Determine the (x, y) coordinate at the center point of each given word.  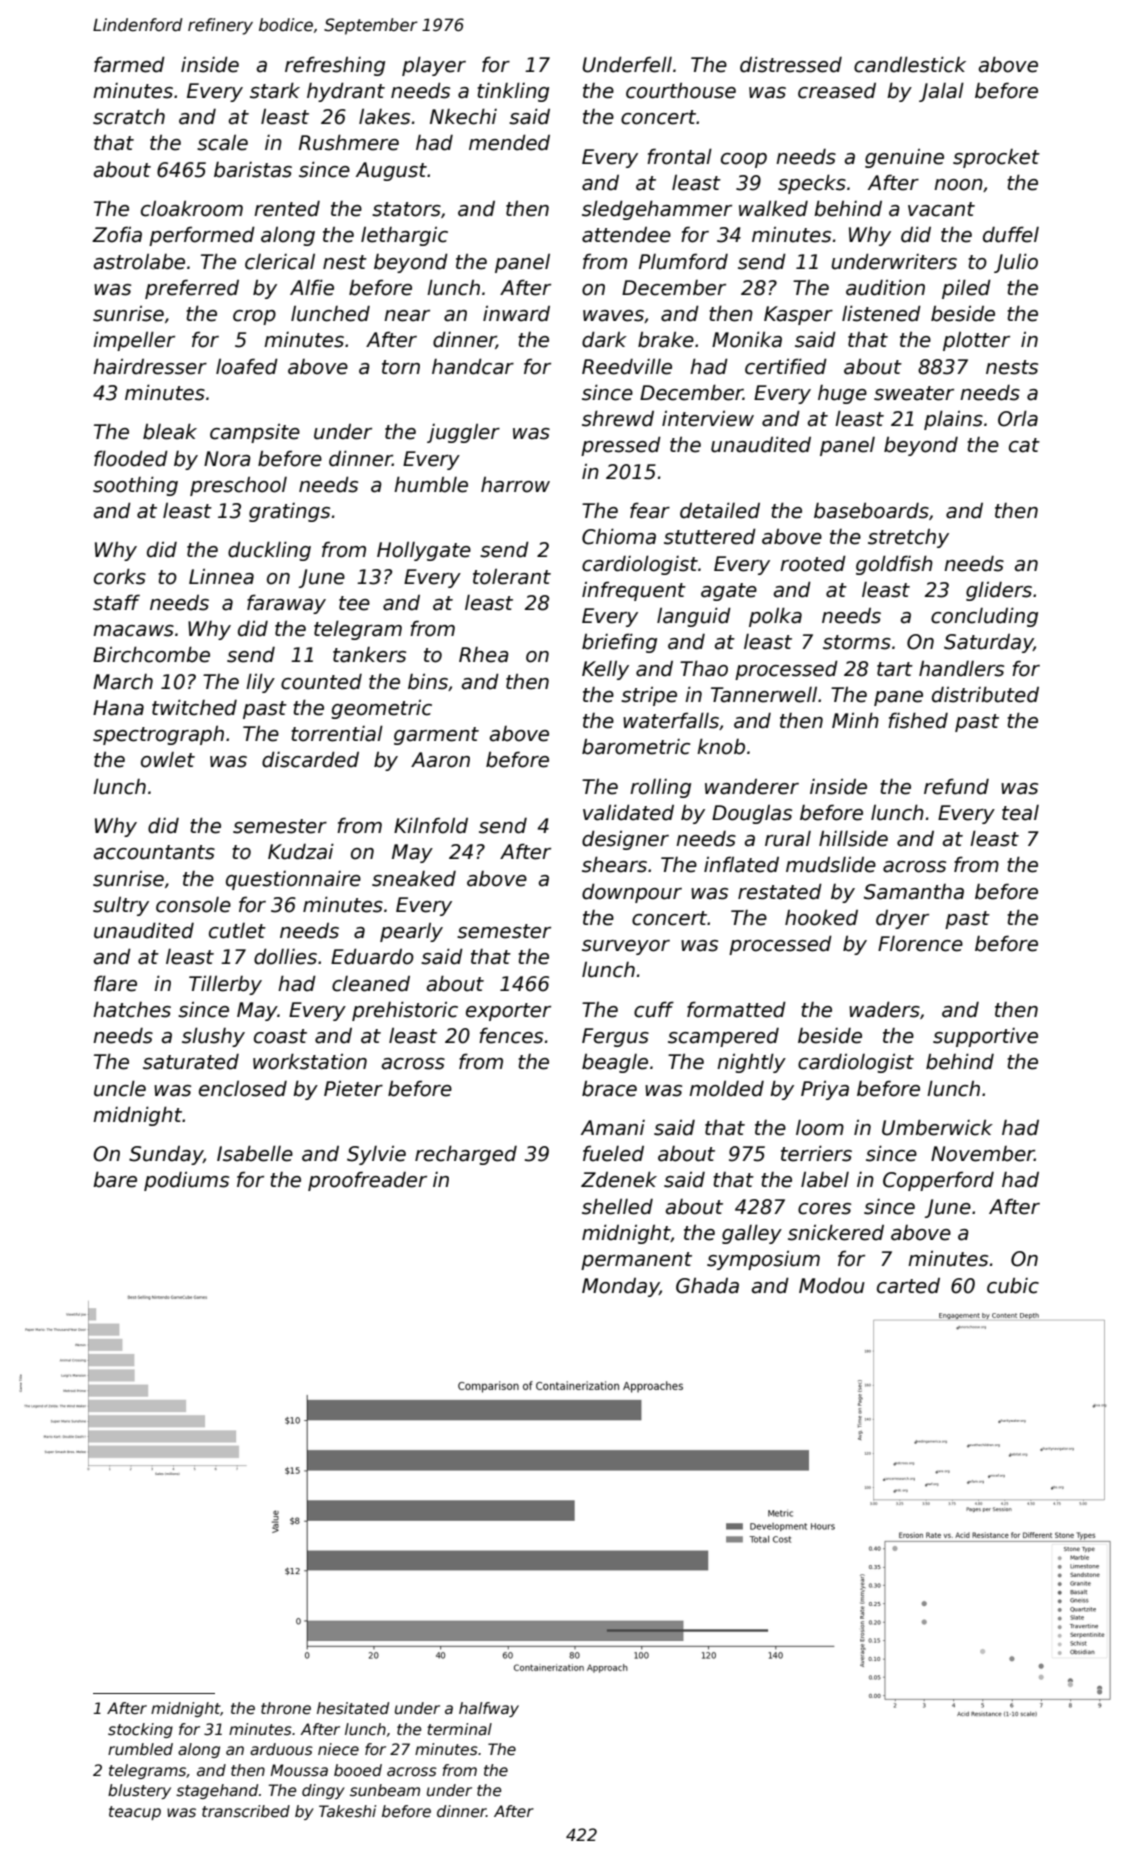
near (407, 316)
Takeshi (347, 1811)
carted (908, 1286)
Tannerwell (764, 695)
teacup (135, 1813)
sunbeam (385, 1790)
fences (511, 1035)
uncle (120, 1088)
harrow (515, 485)
